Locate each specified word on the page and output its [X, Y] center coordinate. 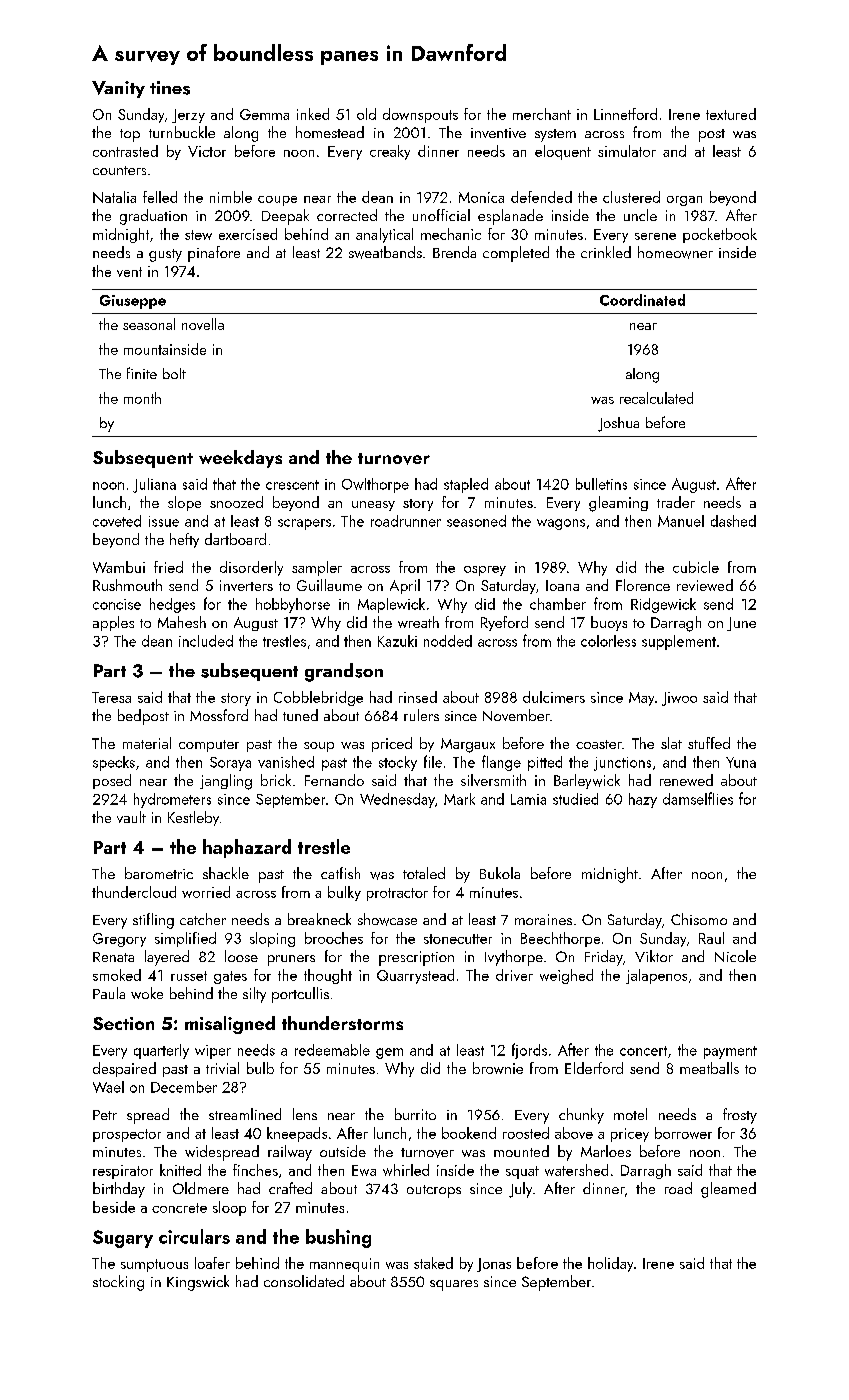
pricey [630, 1135]
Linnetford [625, 114]
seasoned [476, 521]
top [130, 135]
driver [514, 975]
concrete [179, 1208]
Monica [481, 197]
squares [454, 1285]
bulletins [601, 484]
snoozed [236, 502]
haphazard [247, 848]
